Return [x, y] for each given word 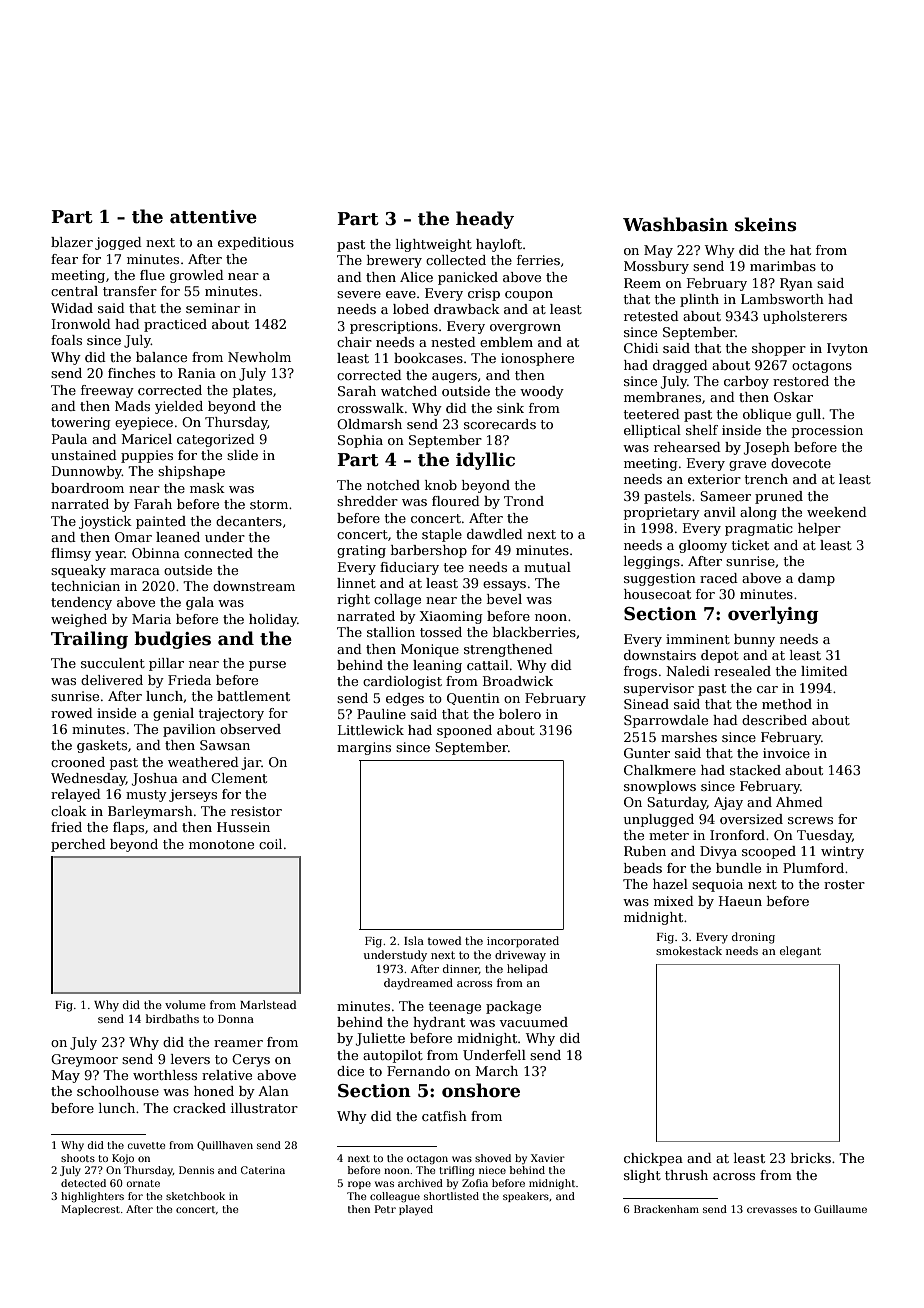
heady [485, 220]
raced [719, 578]
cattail [488, 665]
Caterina [263, 1170]
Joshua [155, 779]
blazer [72, 242]
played [416, 1210]
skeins [765, 224]
